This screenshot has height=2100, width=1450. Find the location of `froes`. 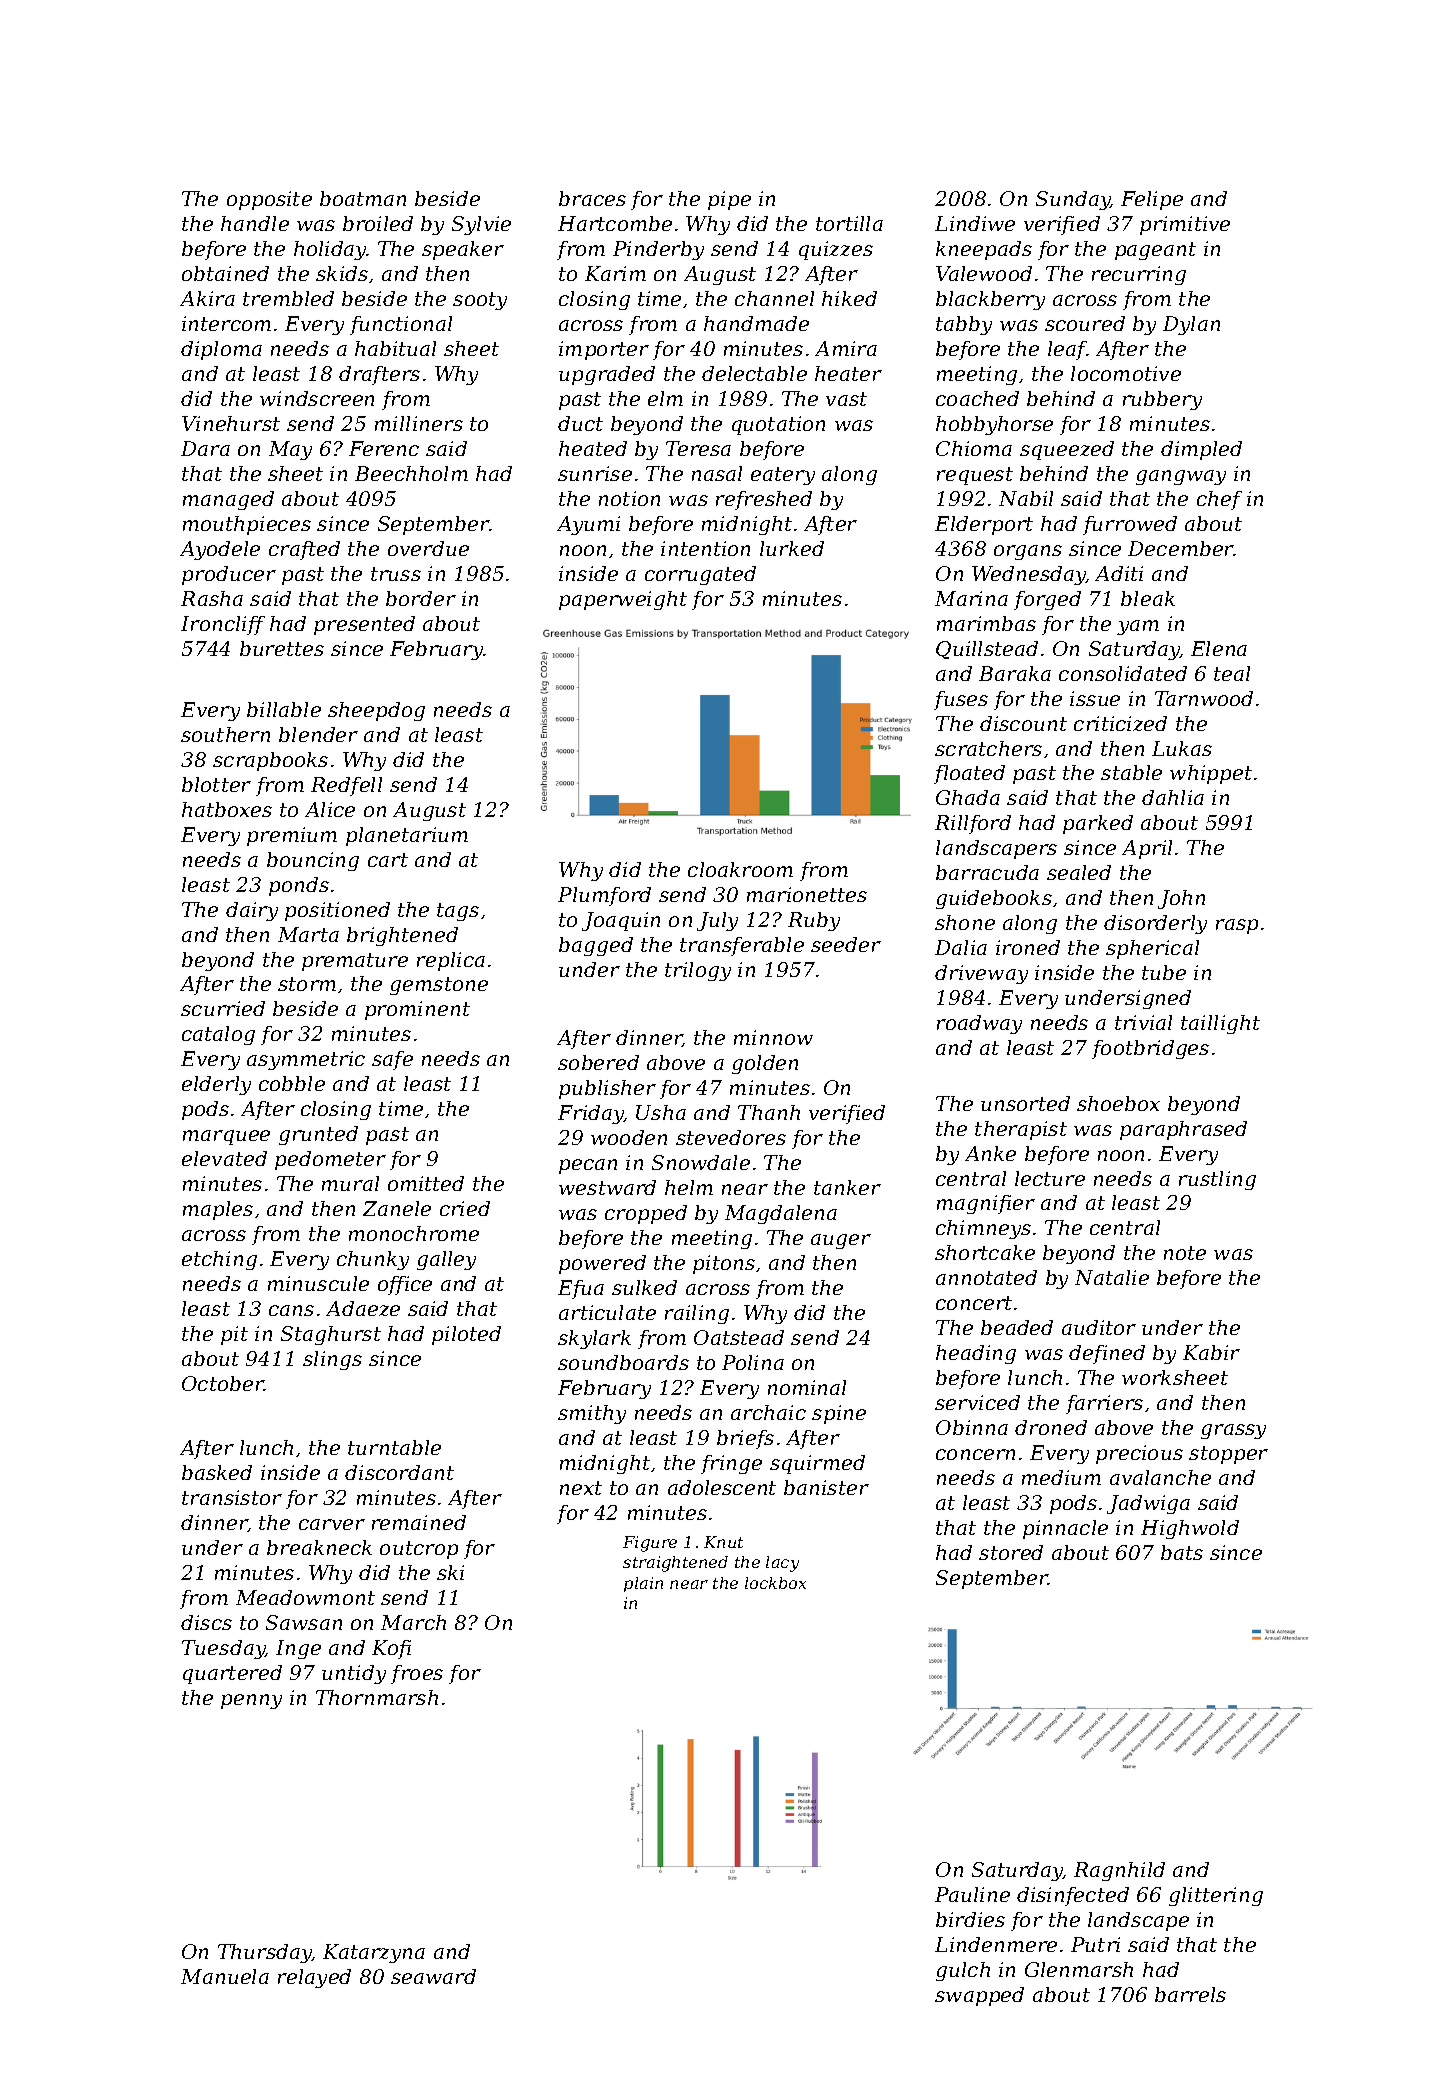

froes is located at coordinates (417, 1674).
